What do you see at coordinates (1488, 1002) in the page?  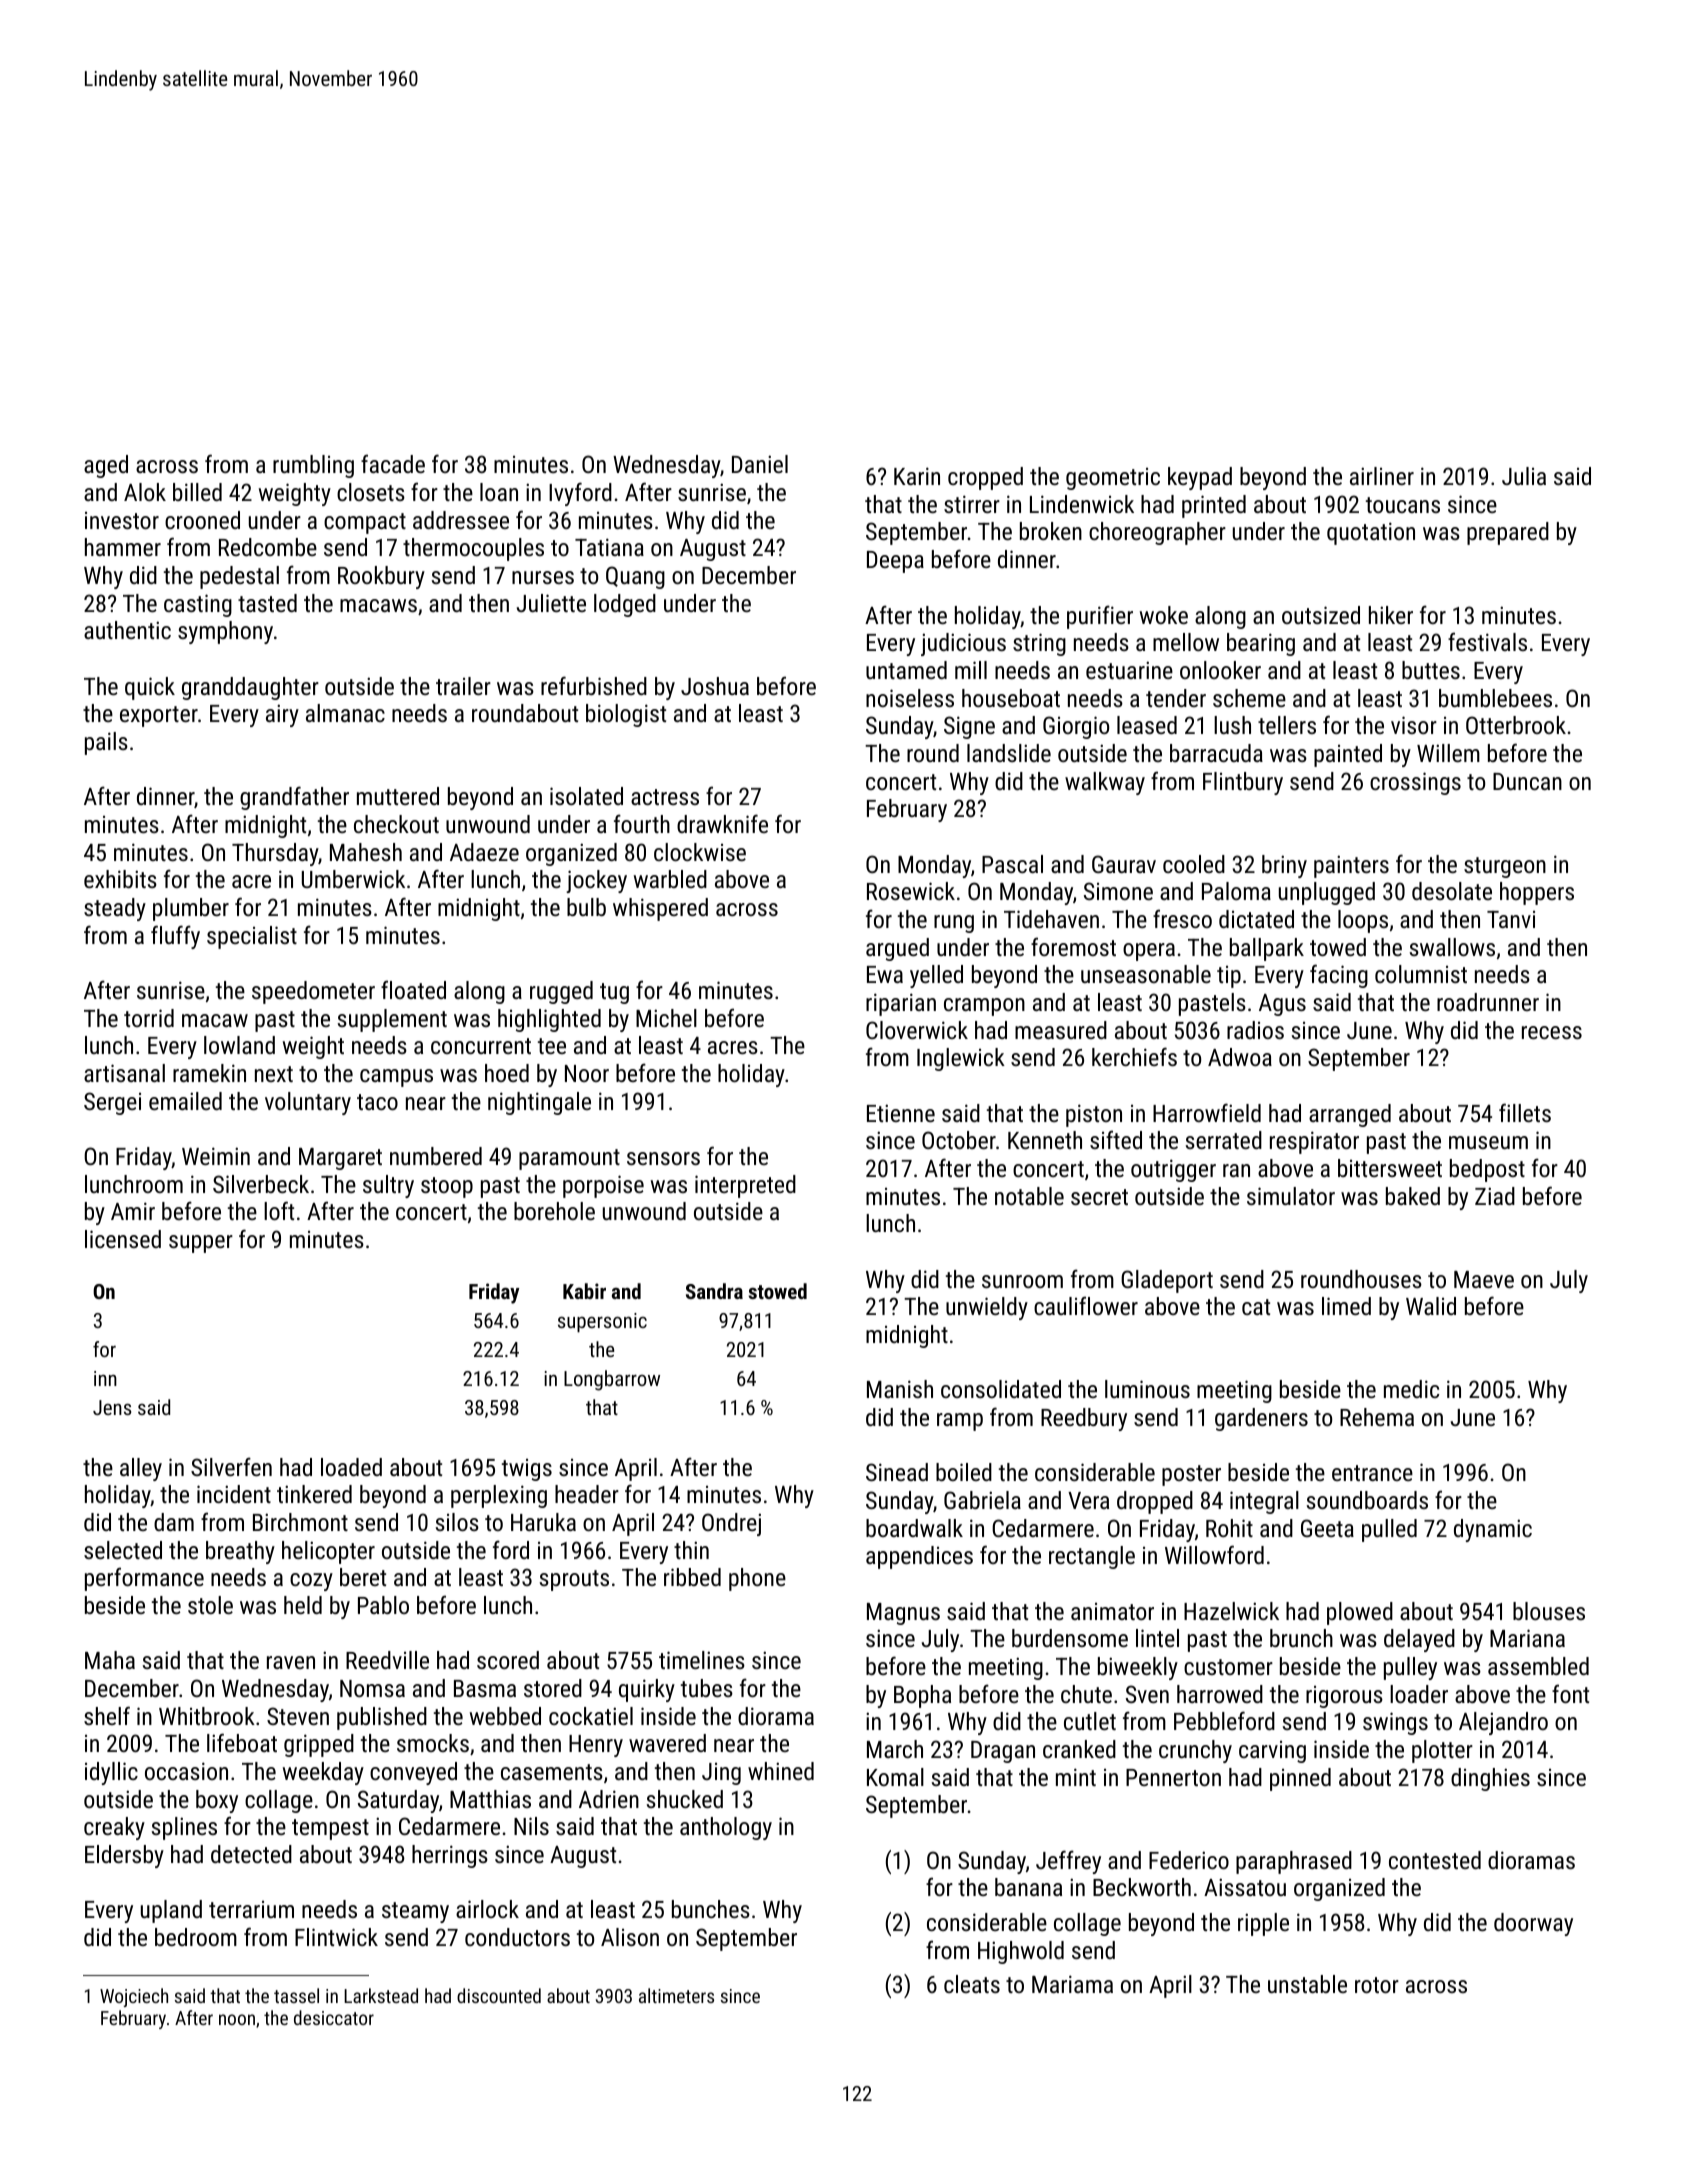 I see `roadrunner` at bounding box center [1488, 1002].
